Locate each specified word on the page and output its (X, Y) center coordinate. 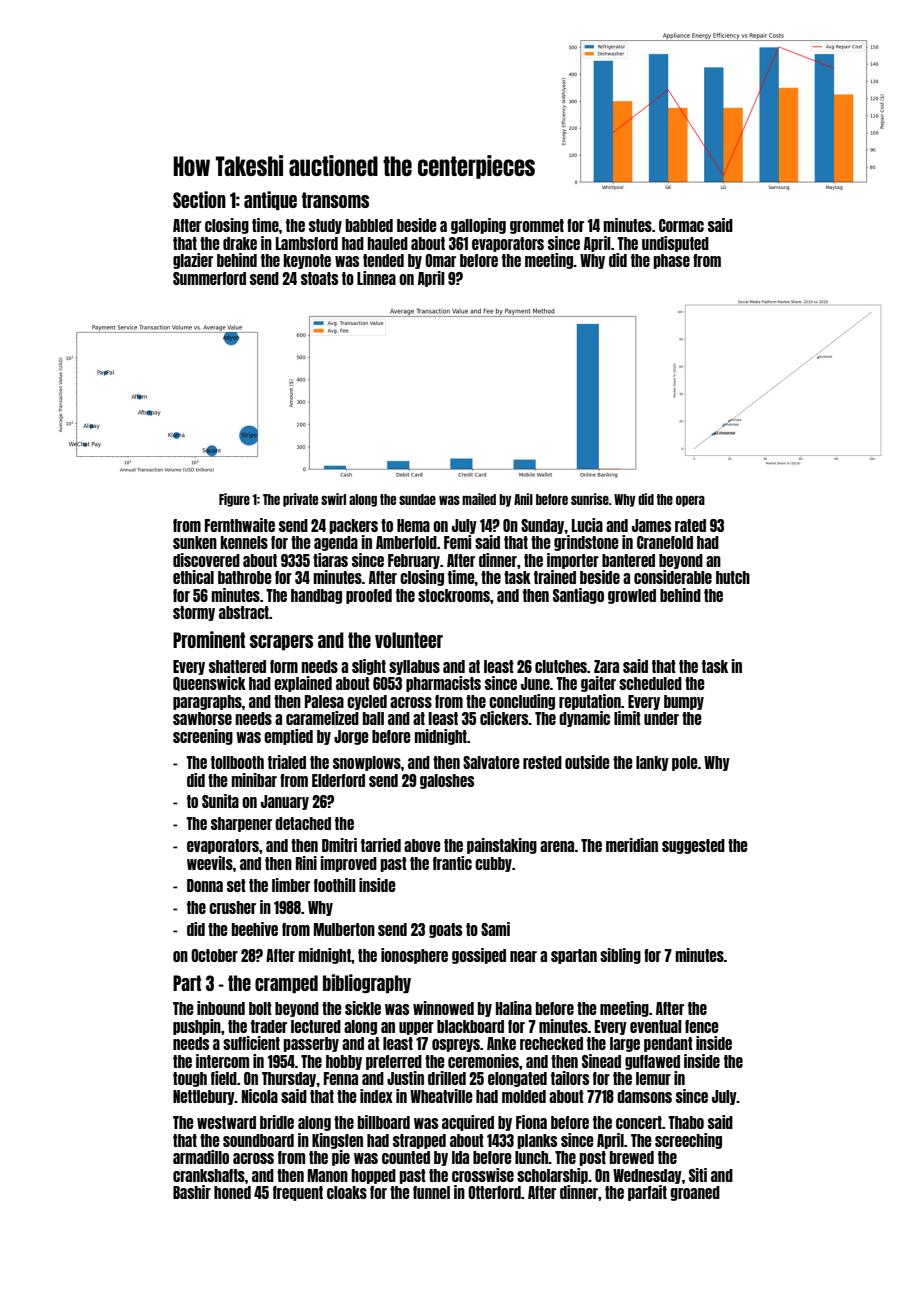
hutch (733, 577)
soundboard (258, 1140)
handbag (316, 596)
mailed (479, 499)
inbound (221, 1008)
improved (348, 864)
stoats (319, 278)
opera (690, 501)
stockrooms (454, 595)
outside (587, 762)
